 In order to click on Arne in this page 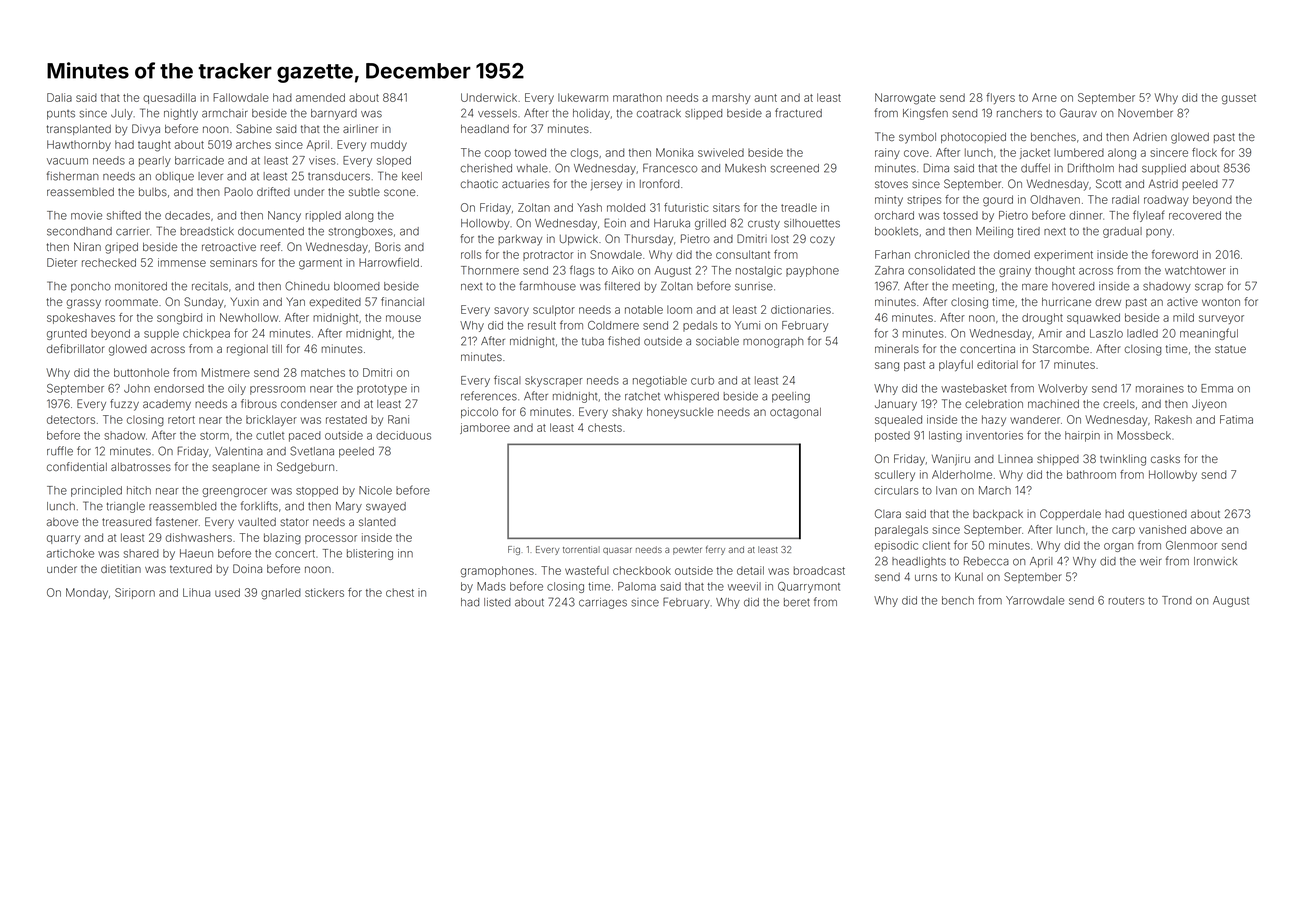, I will do `click(1044, 97)`.
